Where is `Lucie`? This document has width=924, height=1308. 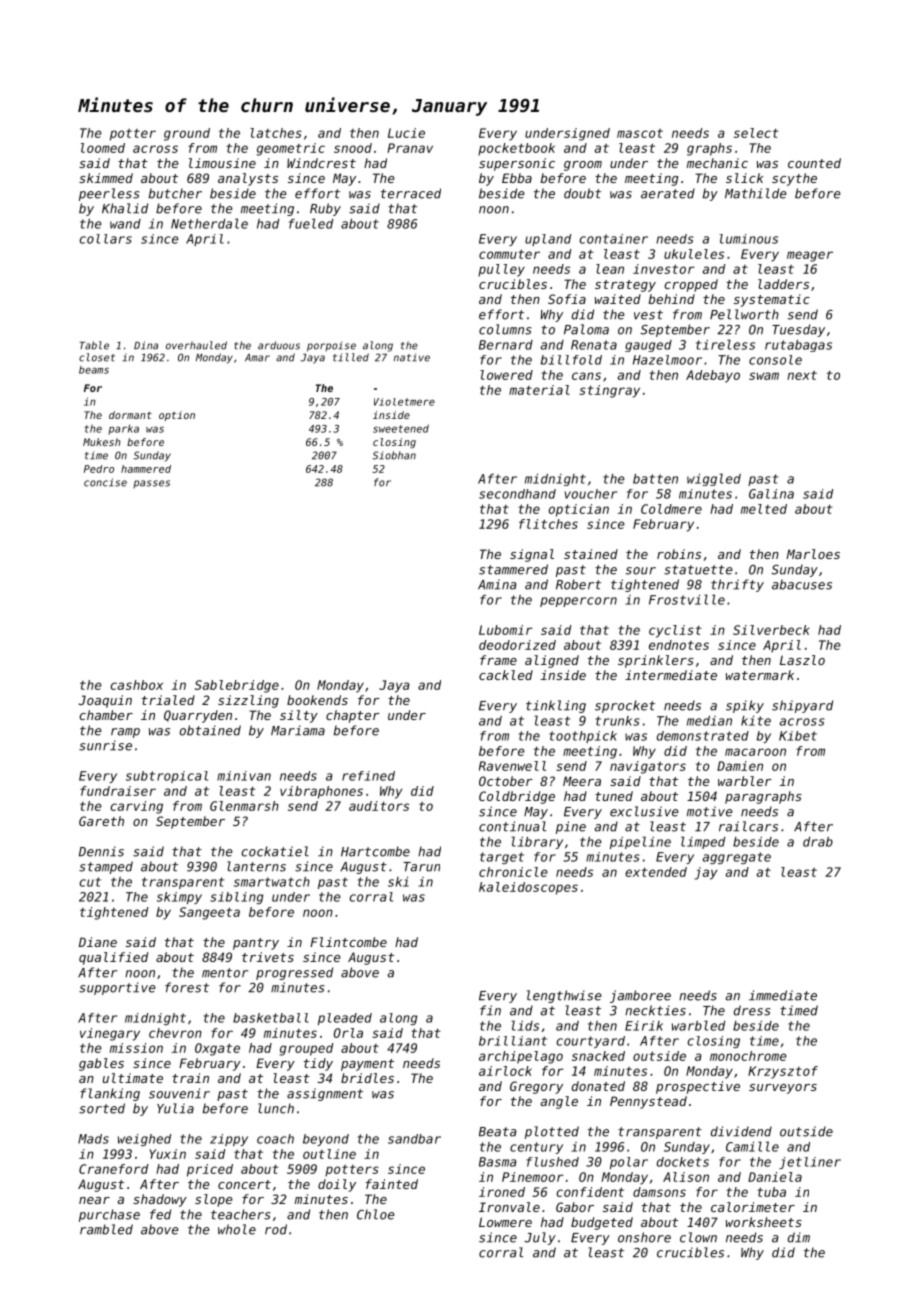 Lucie is located at coordinates (406, 133).
